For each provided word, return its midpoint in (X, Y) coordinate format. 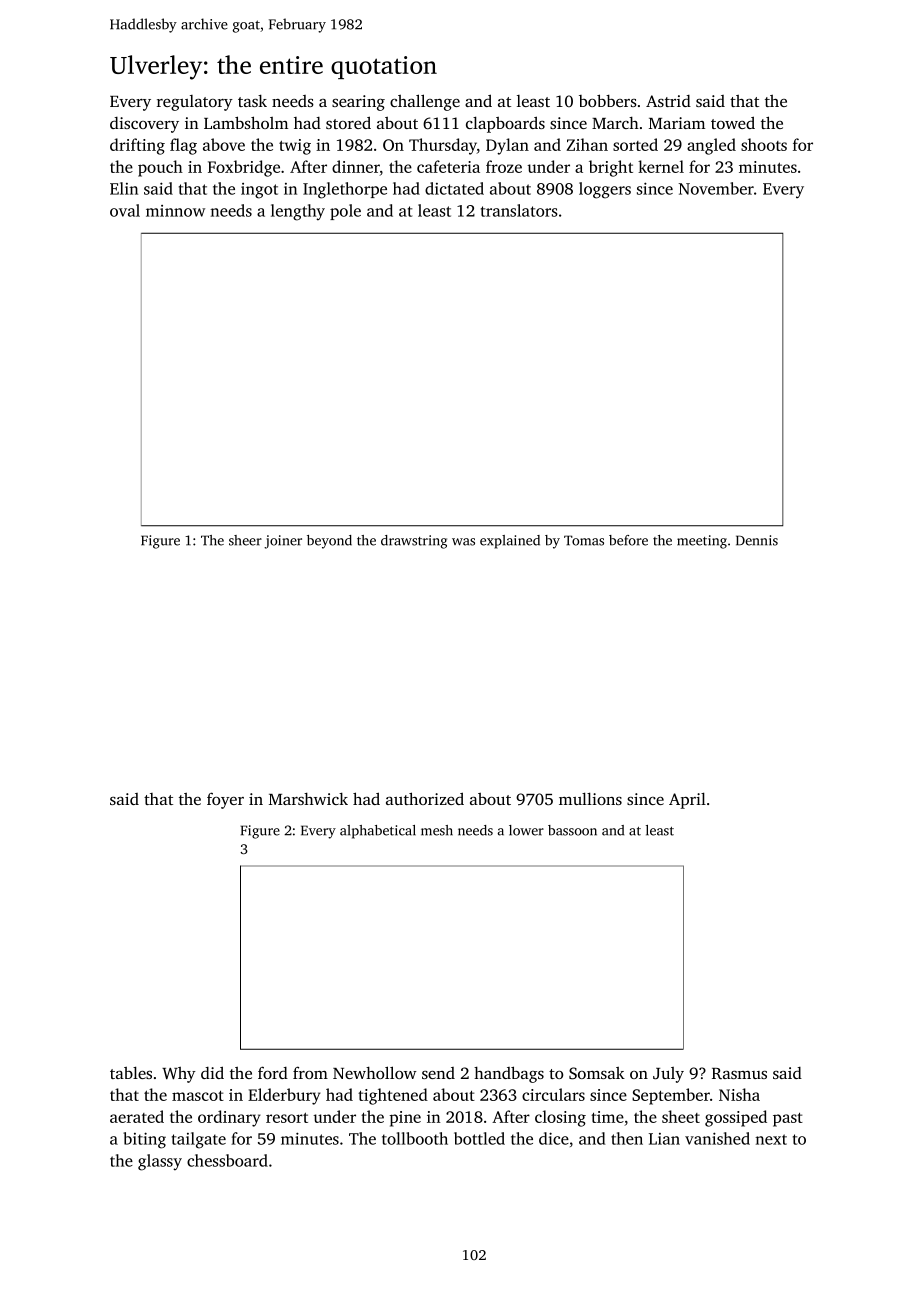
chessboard (227, 1160)
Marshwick (308, 799)
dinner (356, 168)
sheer (245, 540)
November (716, 188)
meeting (702, 542)
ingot (259, 191)
